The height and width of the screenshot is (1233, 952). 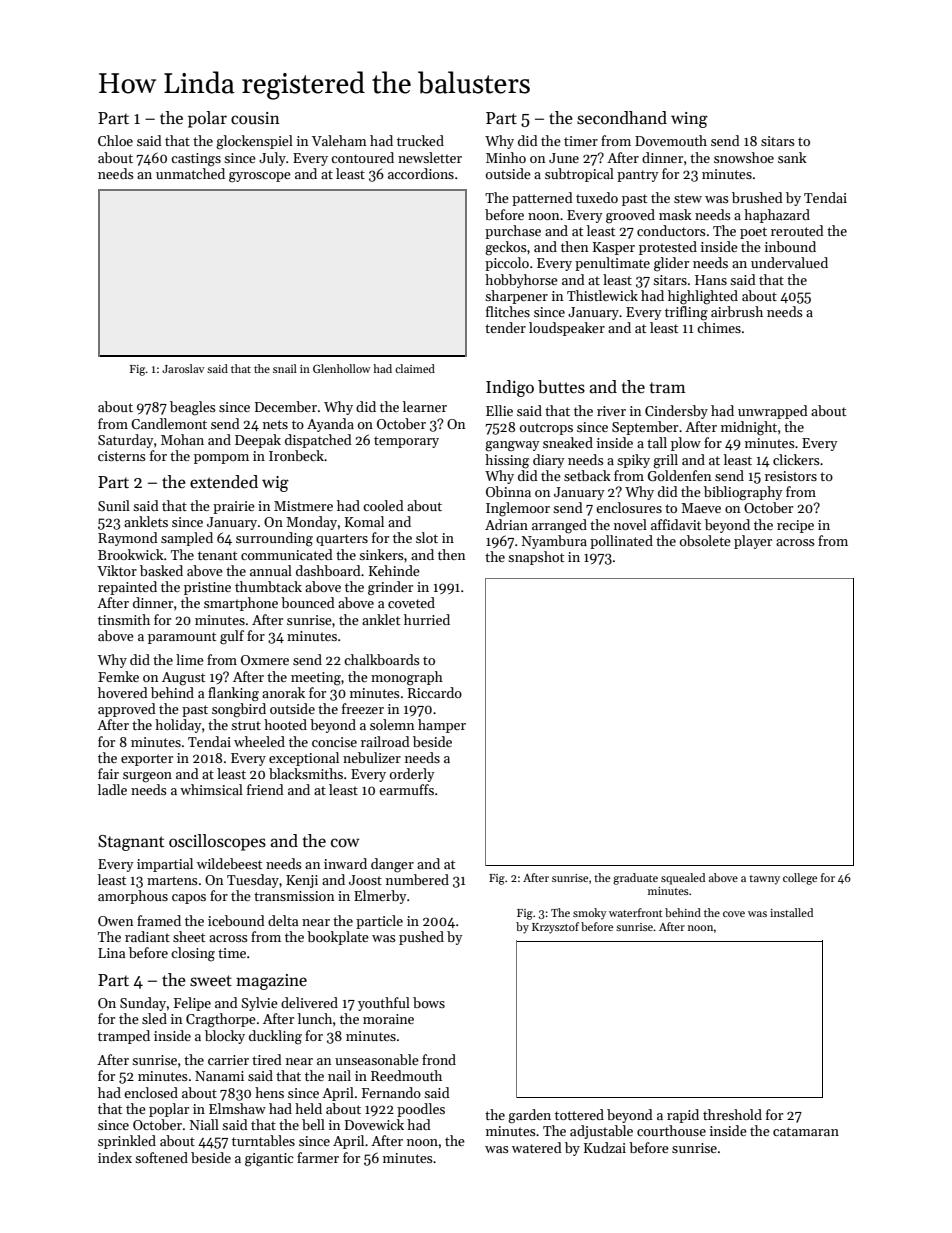 What do you see at coordinates (236, 920) in the screenshot?
I see `icebound` at bounding box center [236, 920].
